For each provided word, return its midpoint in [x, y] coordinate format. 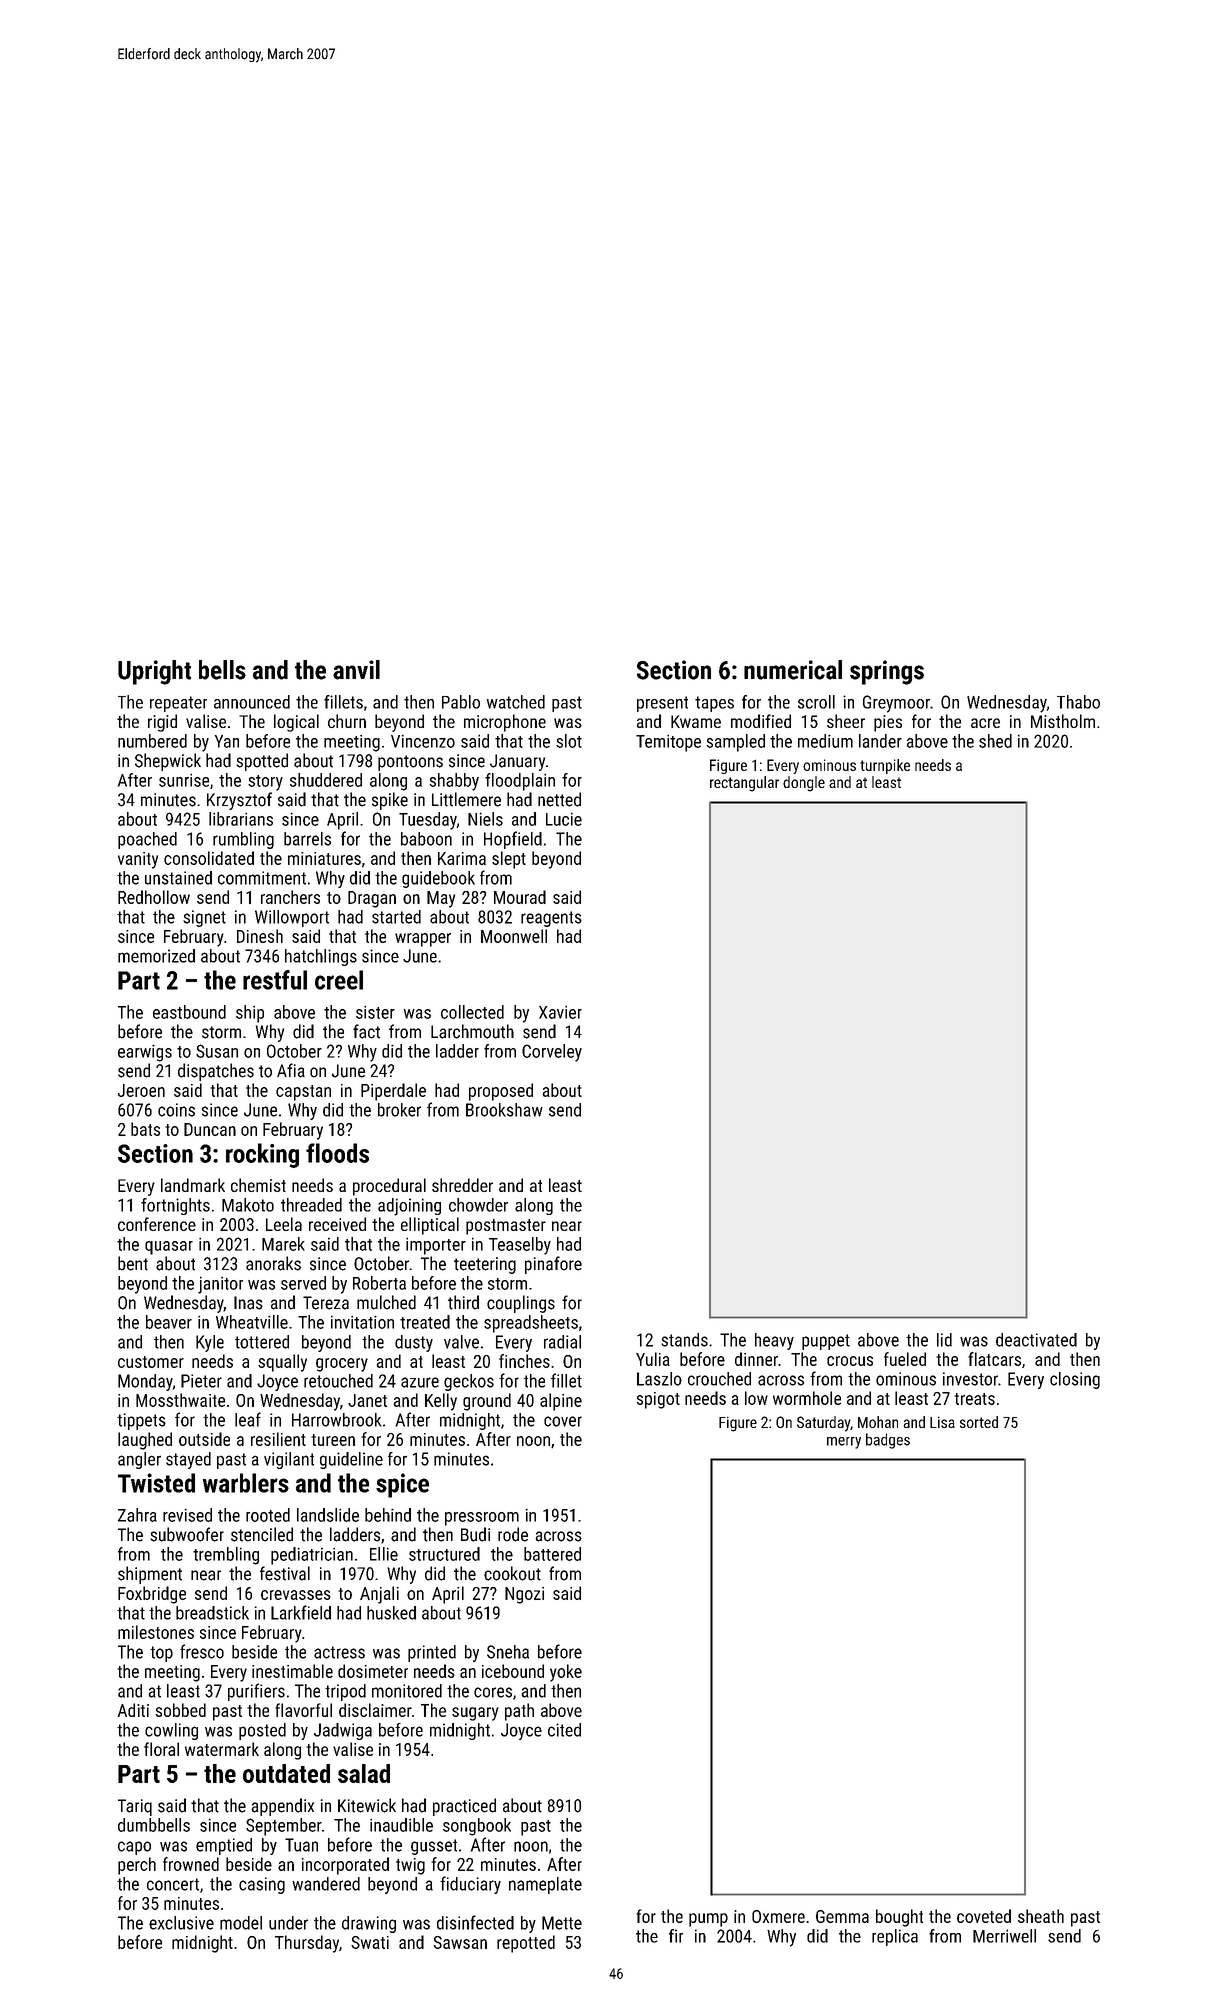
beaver [169, 1322]
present [662, 704]
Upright [154, 672]
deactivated [1036, 1340]
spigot [658, 1400]
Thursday [307, 1944]
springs [887, 672]
